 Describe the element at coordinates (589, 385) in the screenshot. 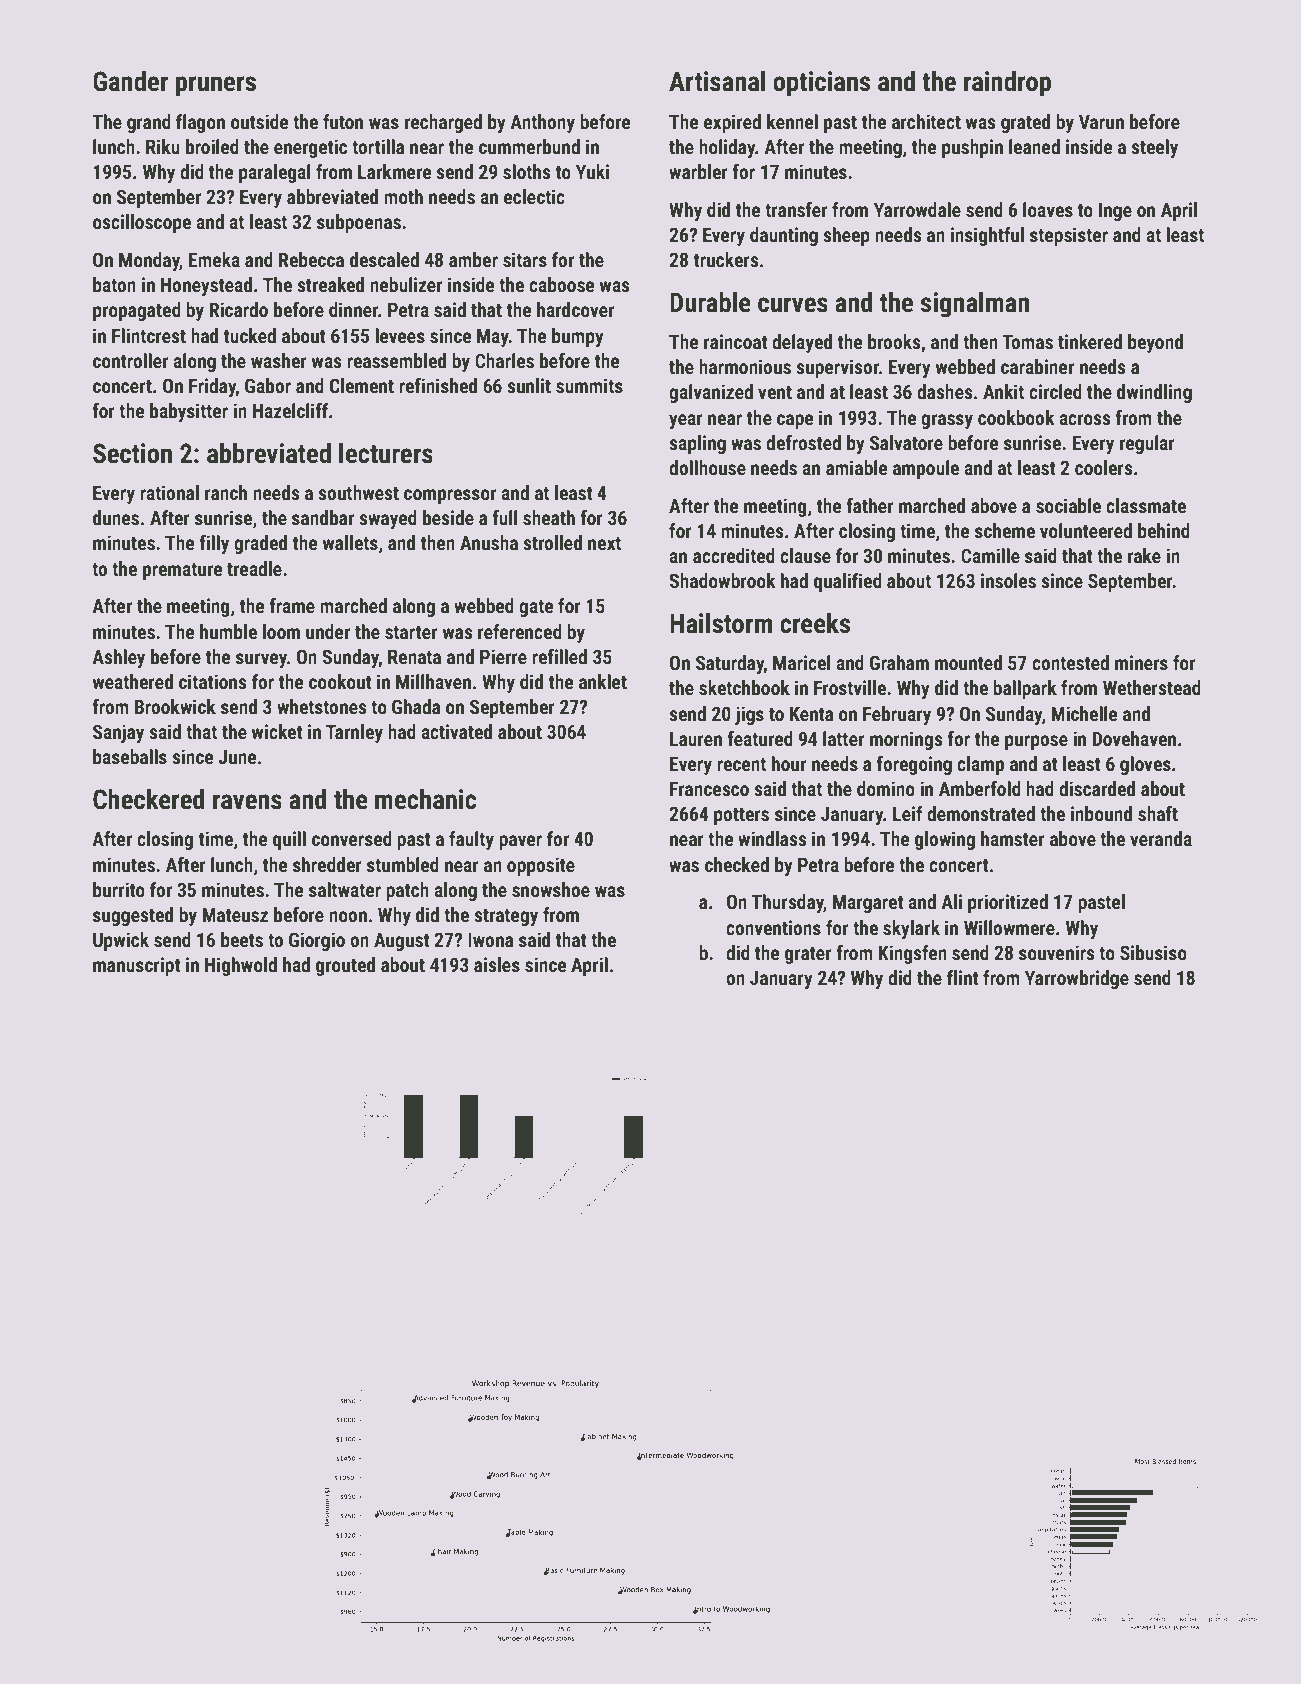

I see `summits` at that location.
